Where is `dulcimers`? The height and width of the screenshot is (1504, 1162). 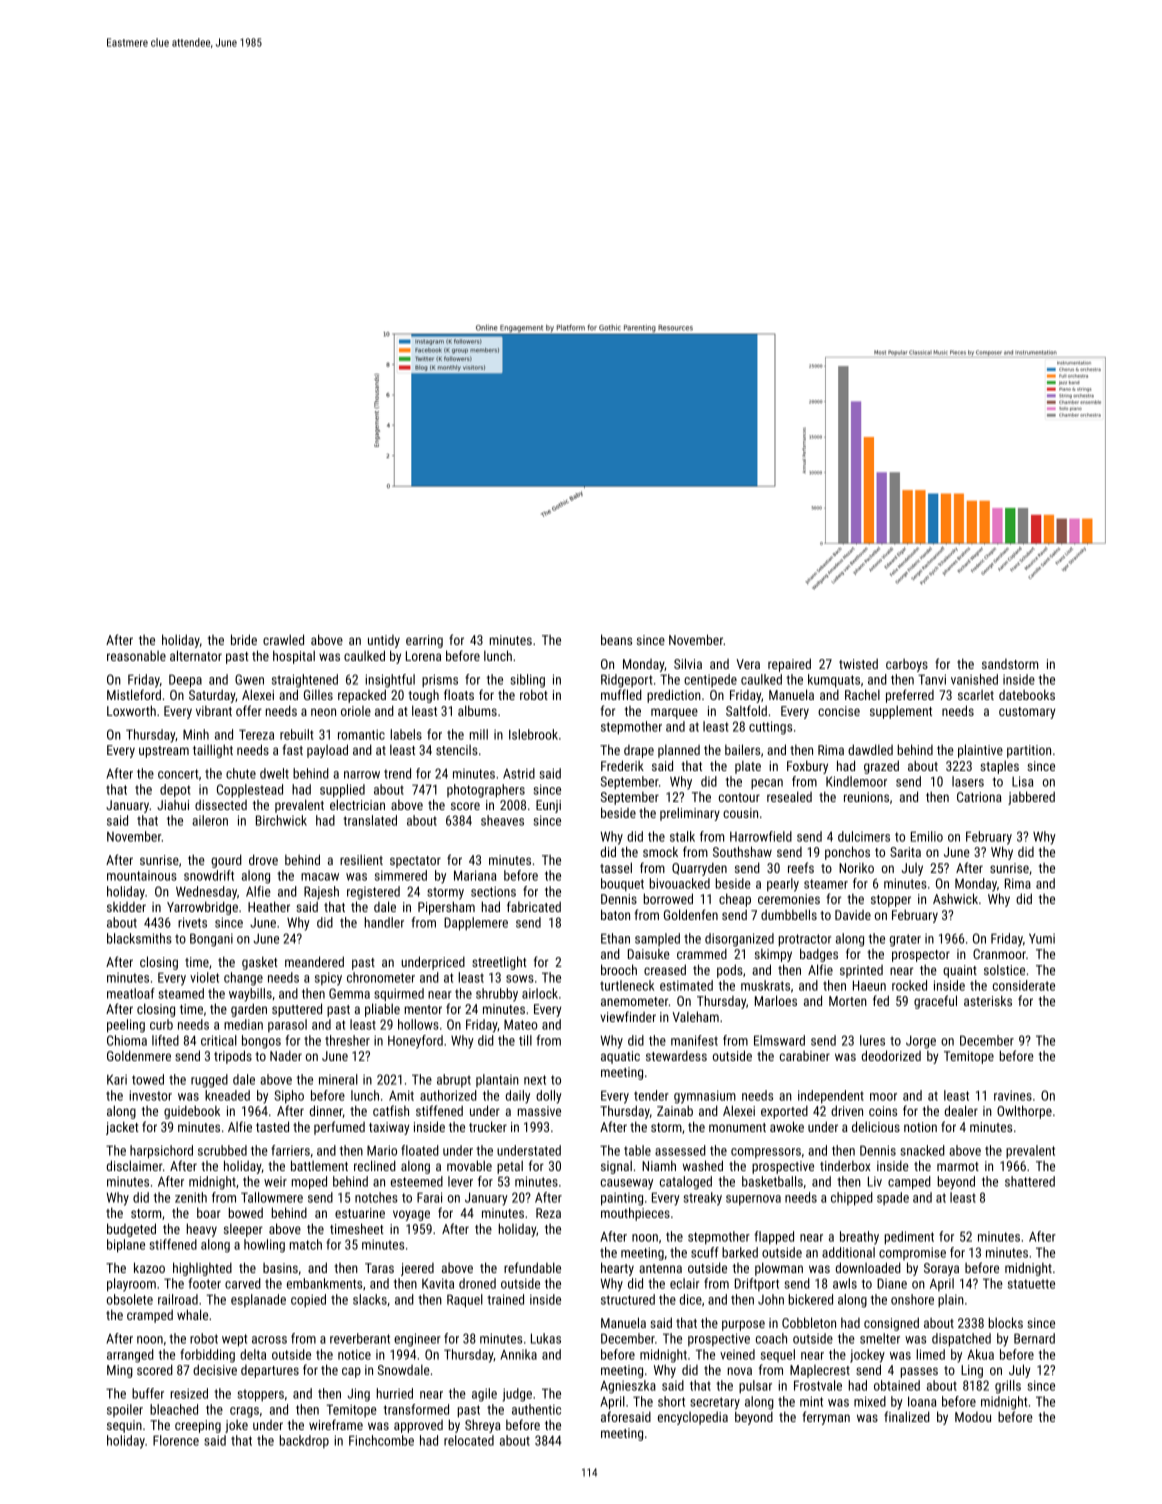 dulcimers is located at coordinates (864, 836).
